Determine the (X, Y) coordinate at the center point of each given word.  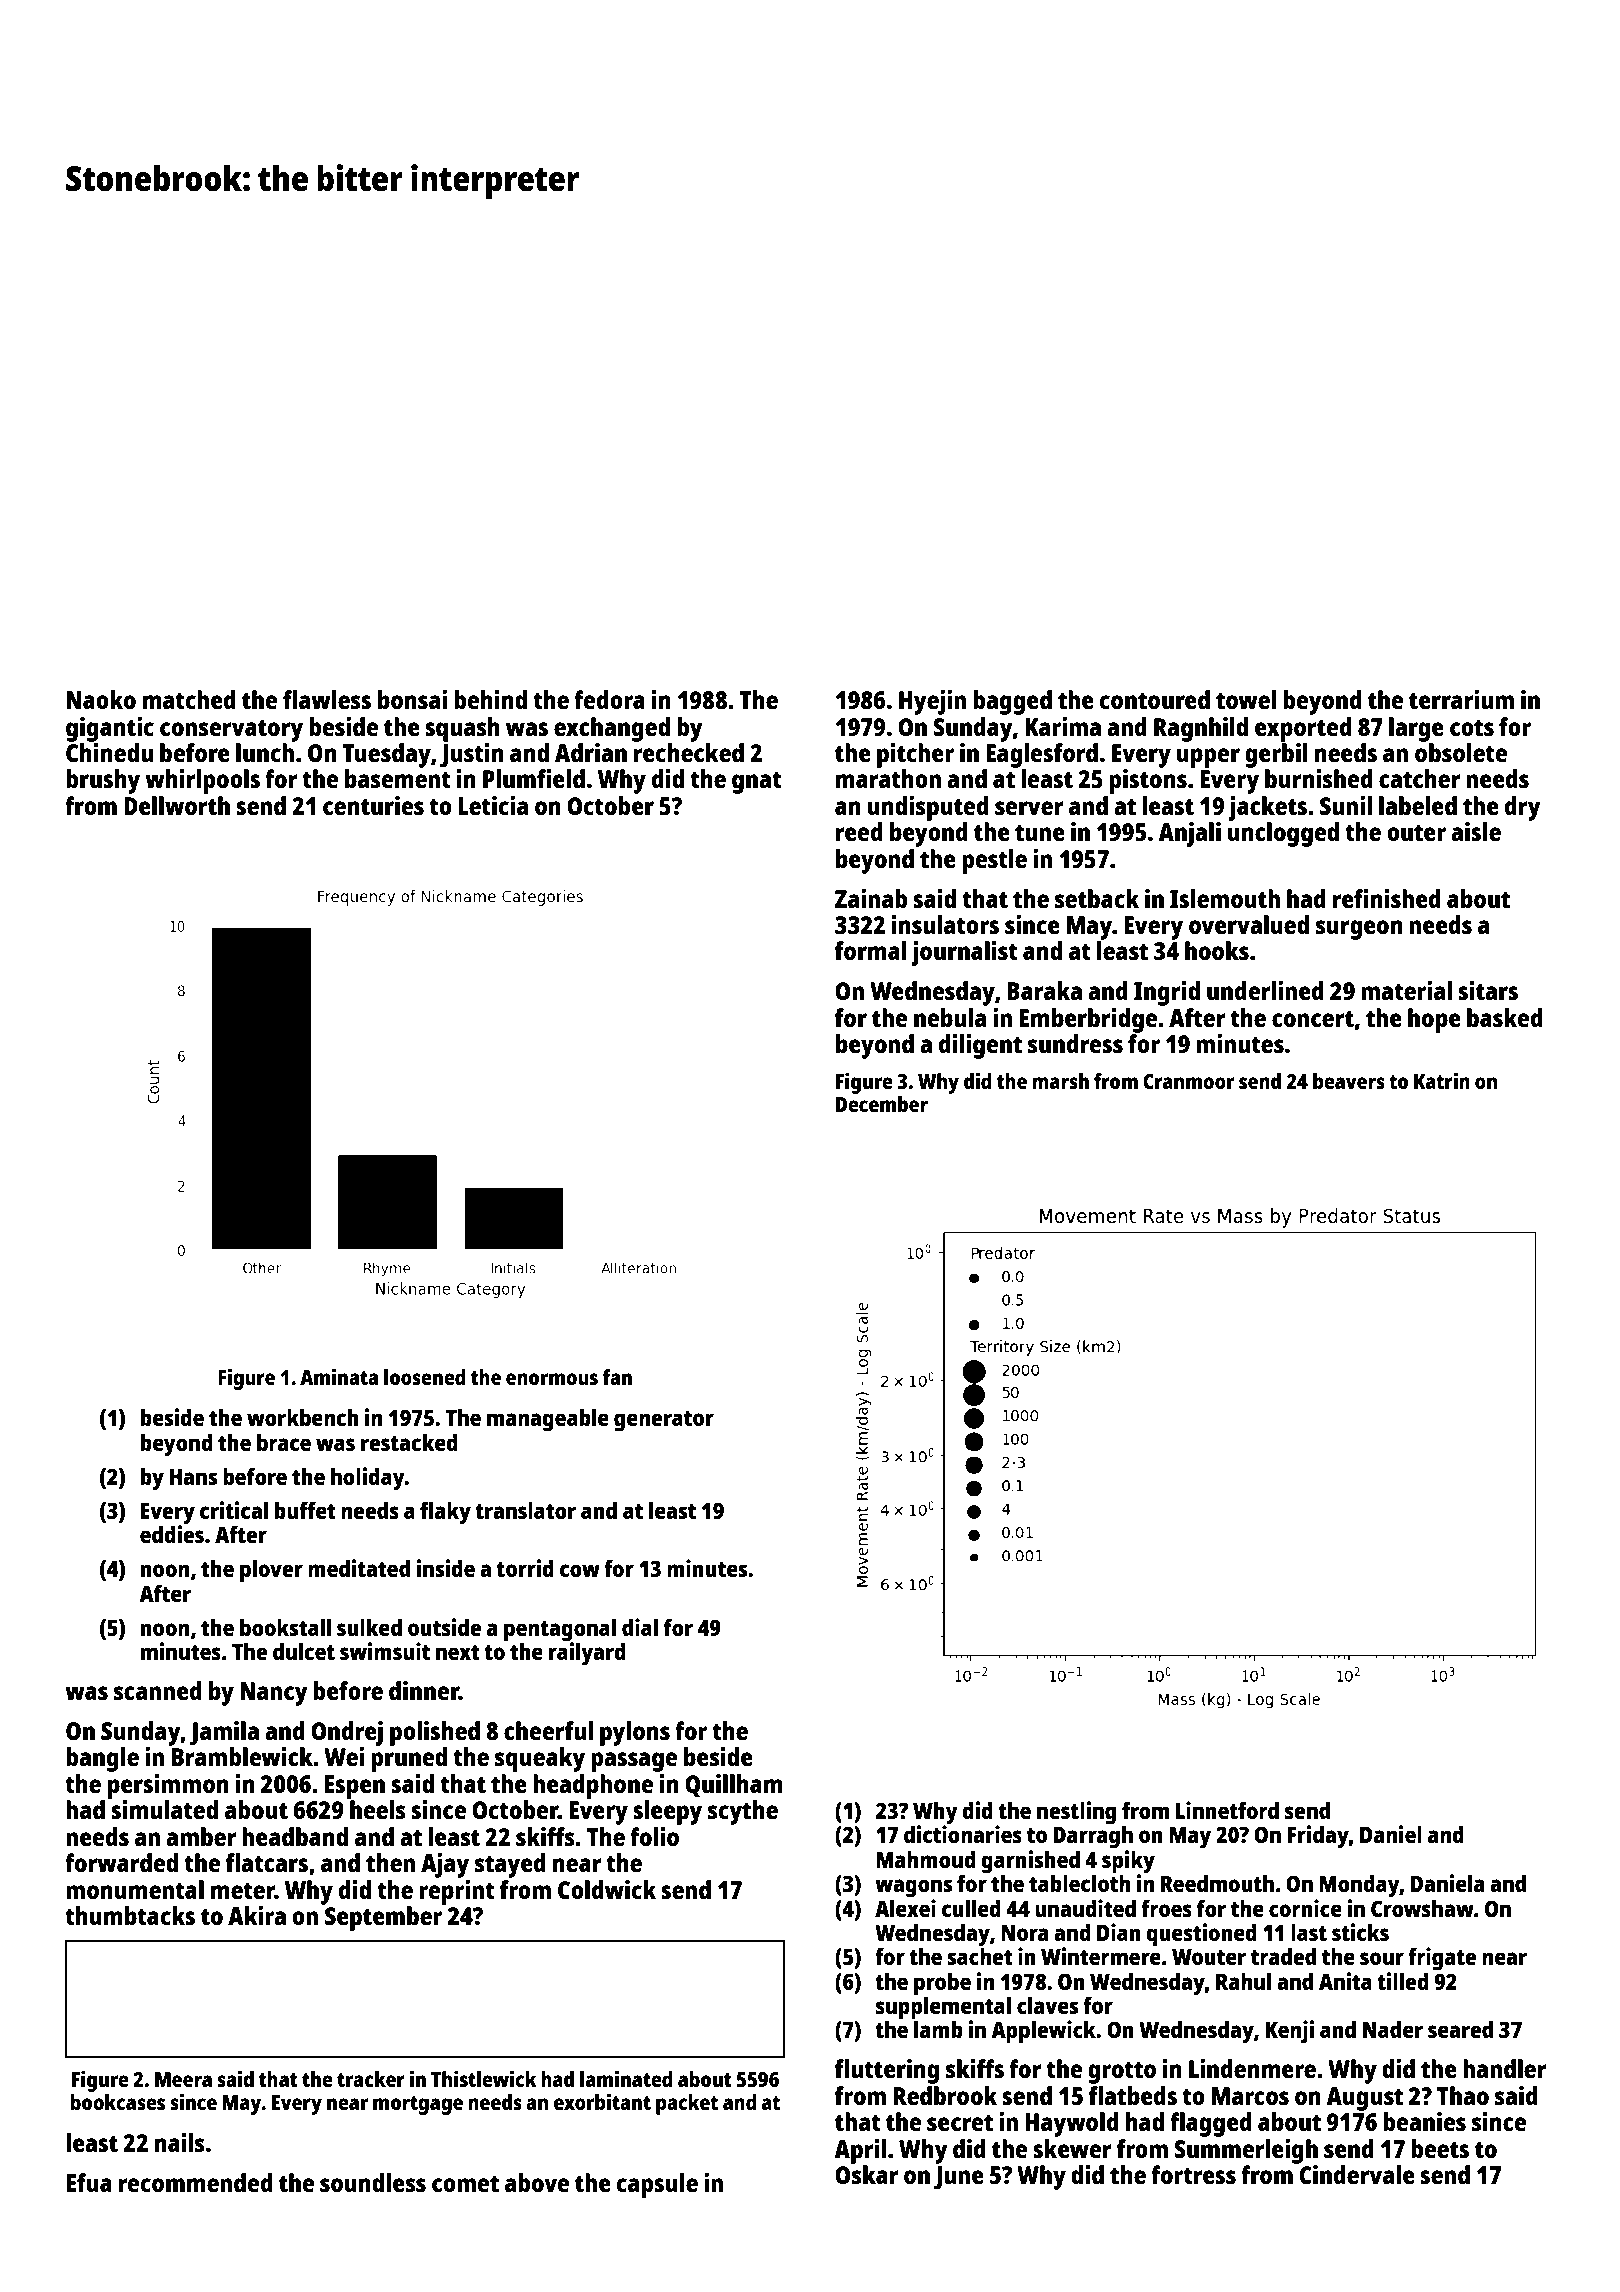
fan (617, 1377)
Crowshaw (1422, 1908)
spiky (1128, 1862)
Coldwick (607, 1889)
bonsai (412, 699)
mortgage (418, 2105)
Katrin (1442, 1081)
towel (1246, 699)
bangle (102, 1759)
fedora (609, 699)
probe (942, 1984)
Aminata (339, 1377)
